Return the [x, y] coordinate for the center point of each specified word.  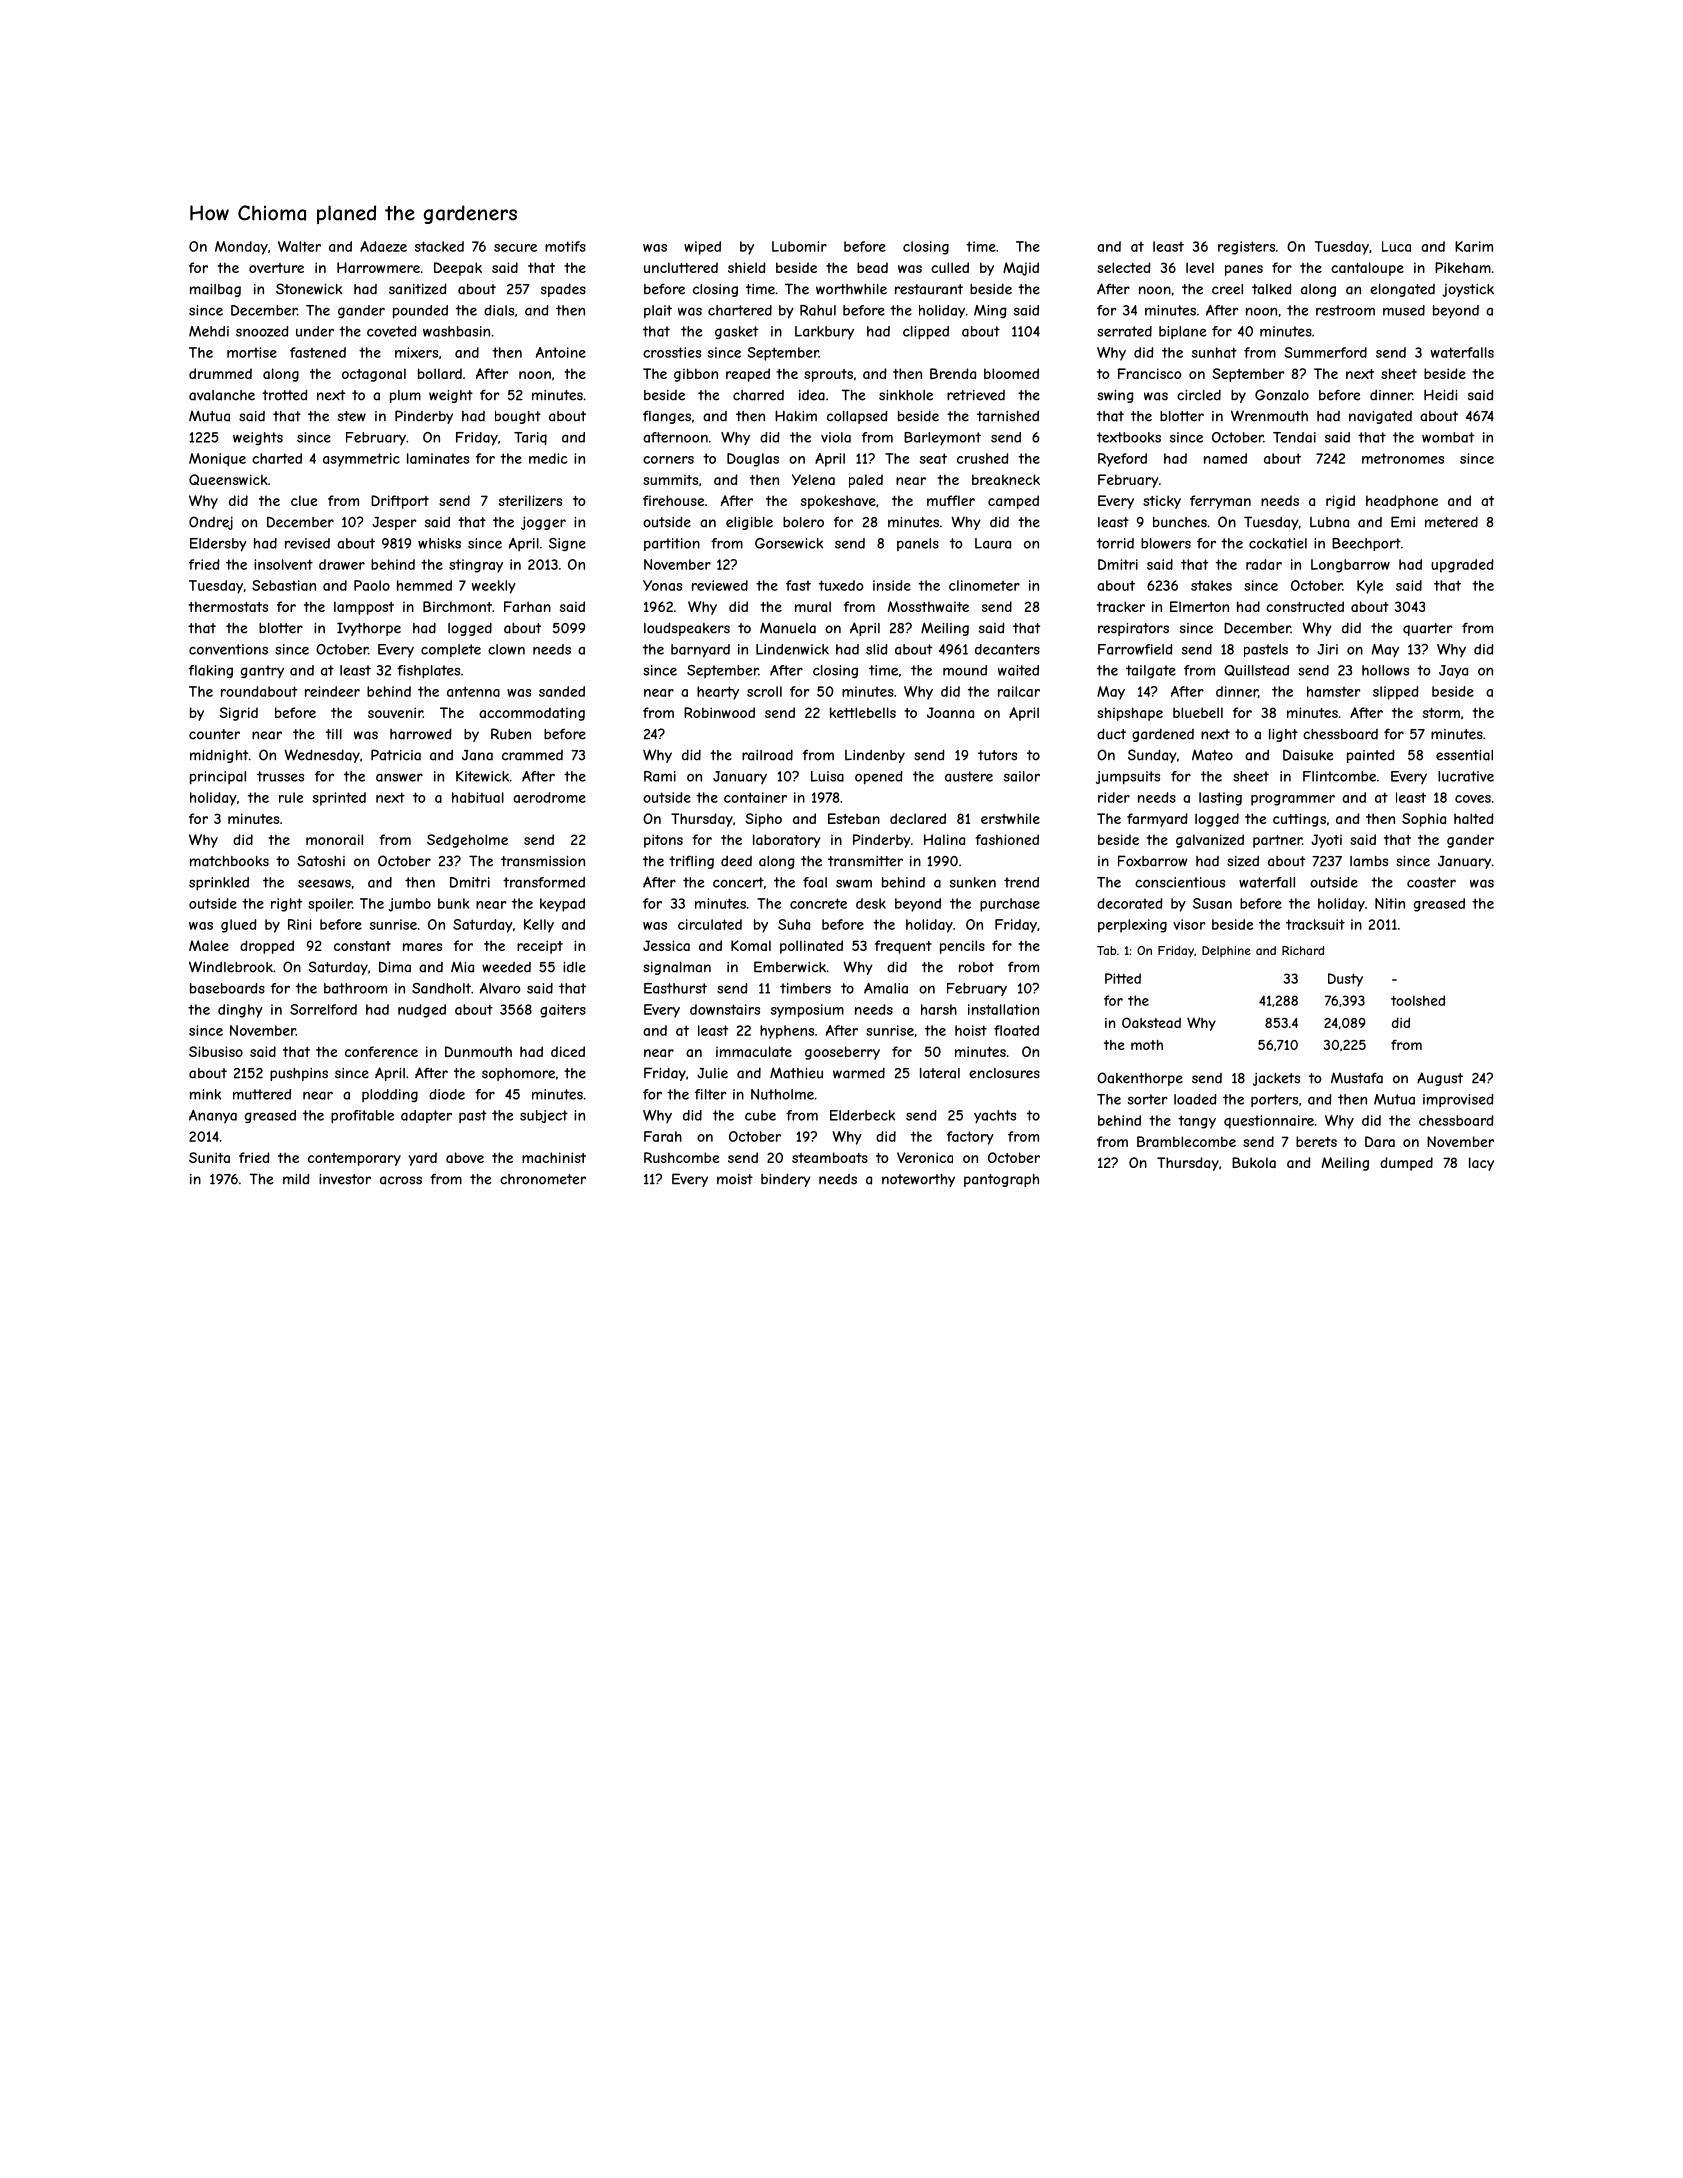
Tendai [1294, 437]
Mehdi [209, 331]
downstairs [725, 1009]
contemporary [354, 1159]
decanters [1007, 649]
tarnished [1008, 416]
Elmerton [1199, 606]
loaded [1195, 1099]
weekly [494, 587]
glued [239, 926]
